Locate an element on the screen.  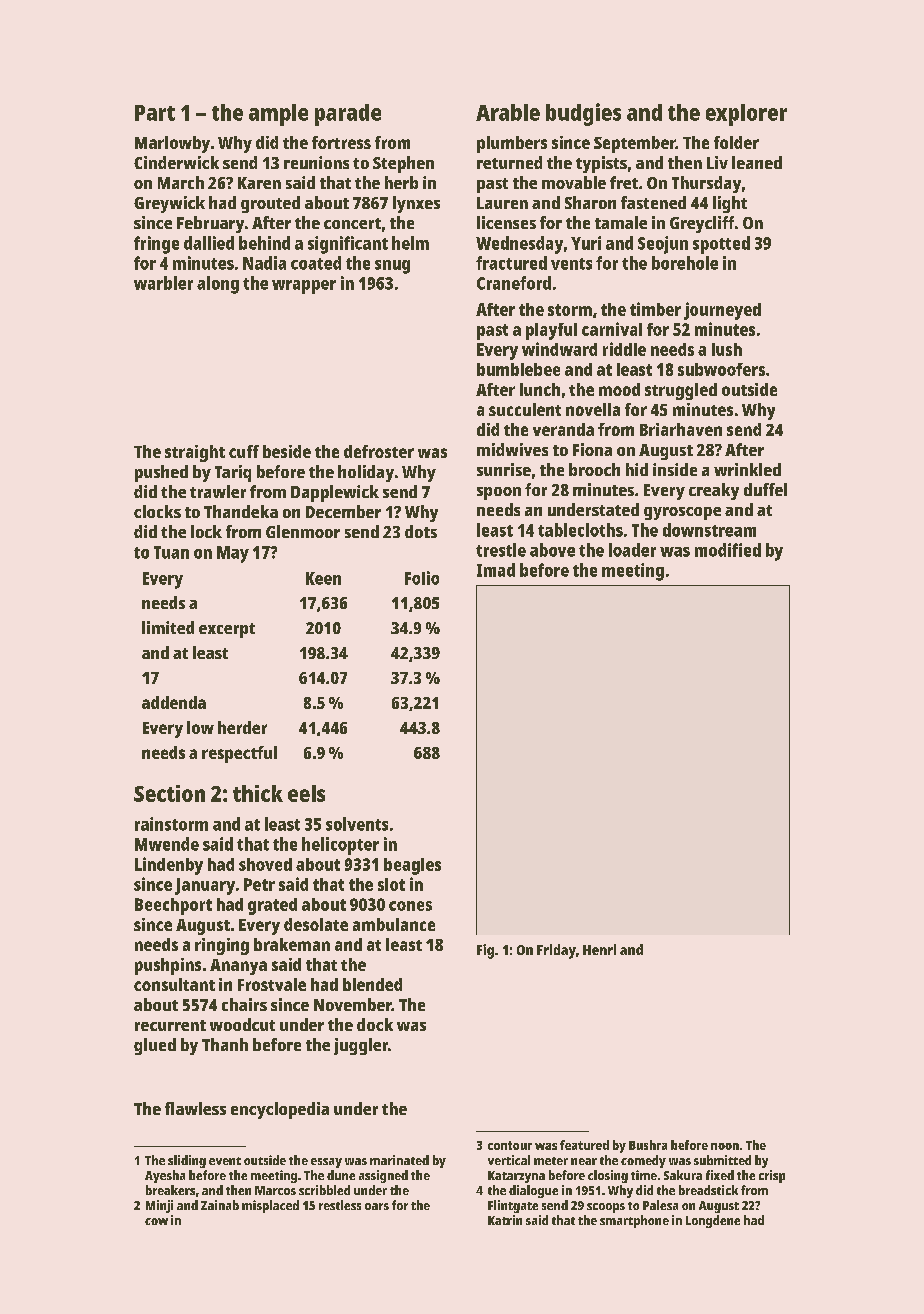
Wednesday is located at coordinates (519, 245).
